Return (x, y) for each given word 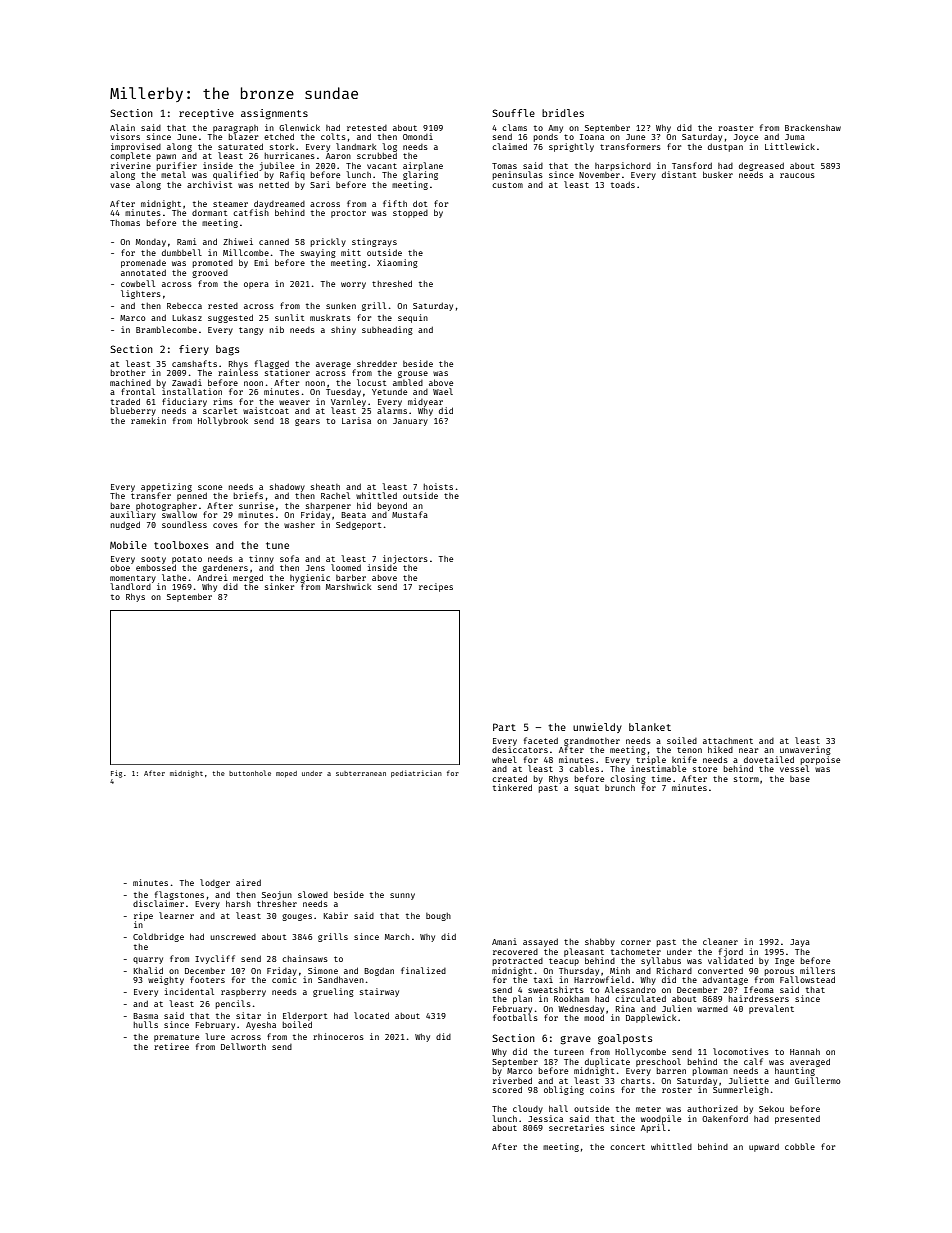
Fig (116, 774)
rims (223, 401)
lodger (215, 883)
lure (215, 1036)
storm (746, 779)
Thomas (125, 223)
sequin (413, 318)
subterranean (361, 773)
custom (507, 185)
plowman (710, 1071)
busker (718, 174)
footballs (515, 1017)
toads (623, 185)
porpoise (820, 760)
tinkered (512, 787)
